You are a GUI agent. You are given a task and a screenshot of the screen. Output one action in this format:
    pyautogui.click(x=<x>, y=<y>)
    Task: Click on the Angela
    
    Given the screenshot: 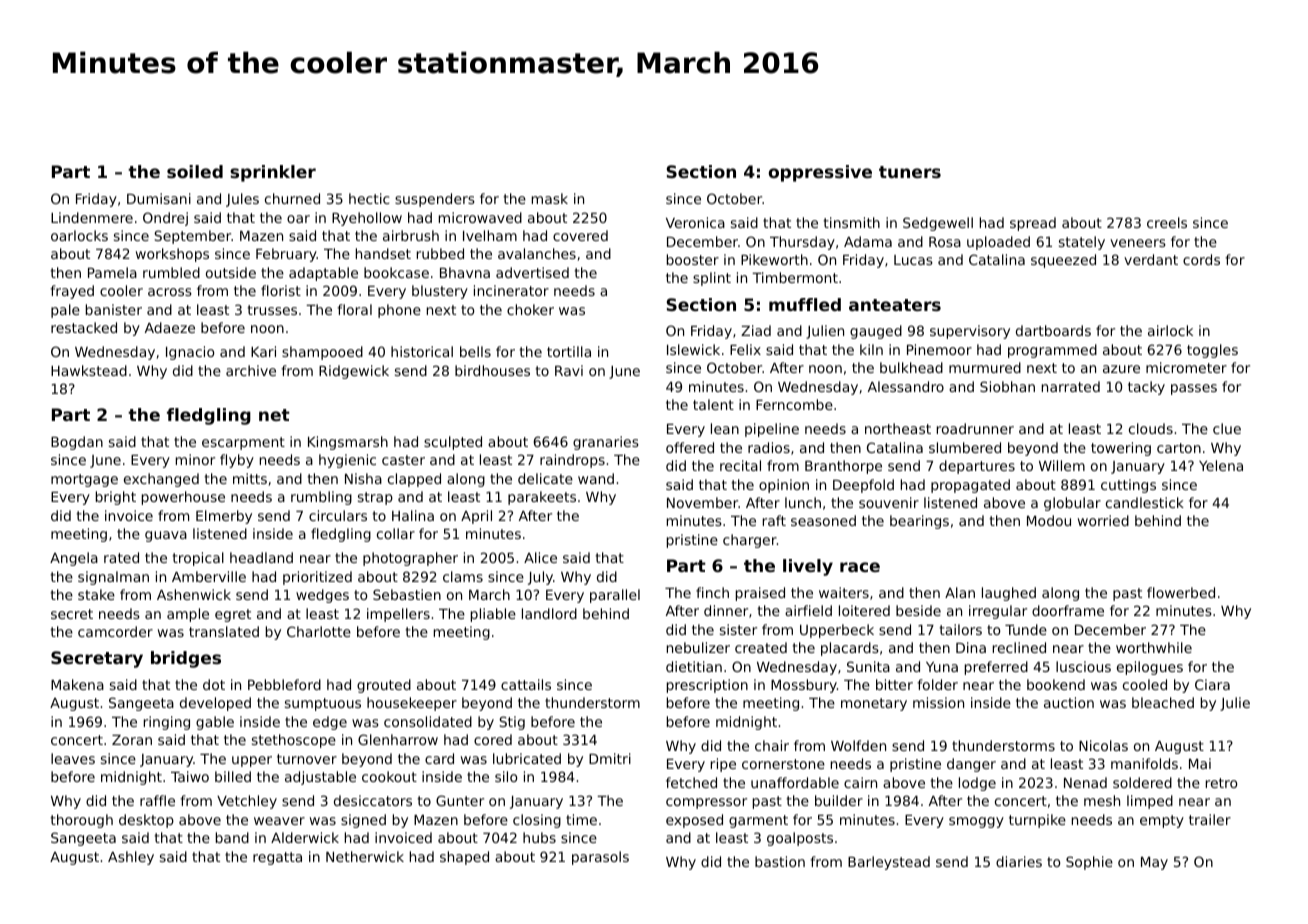 What is the action you would take?
    pyautogui.click(x=74, y=559)
